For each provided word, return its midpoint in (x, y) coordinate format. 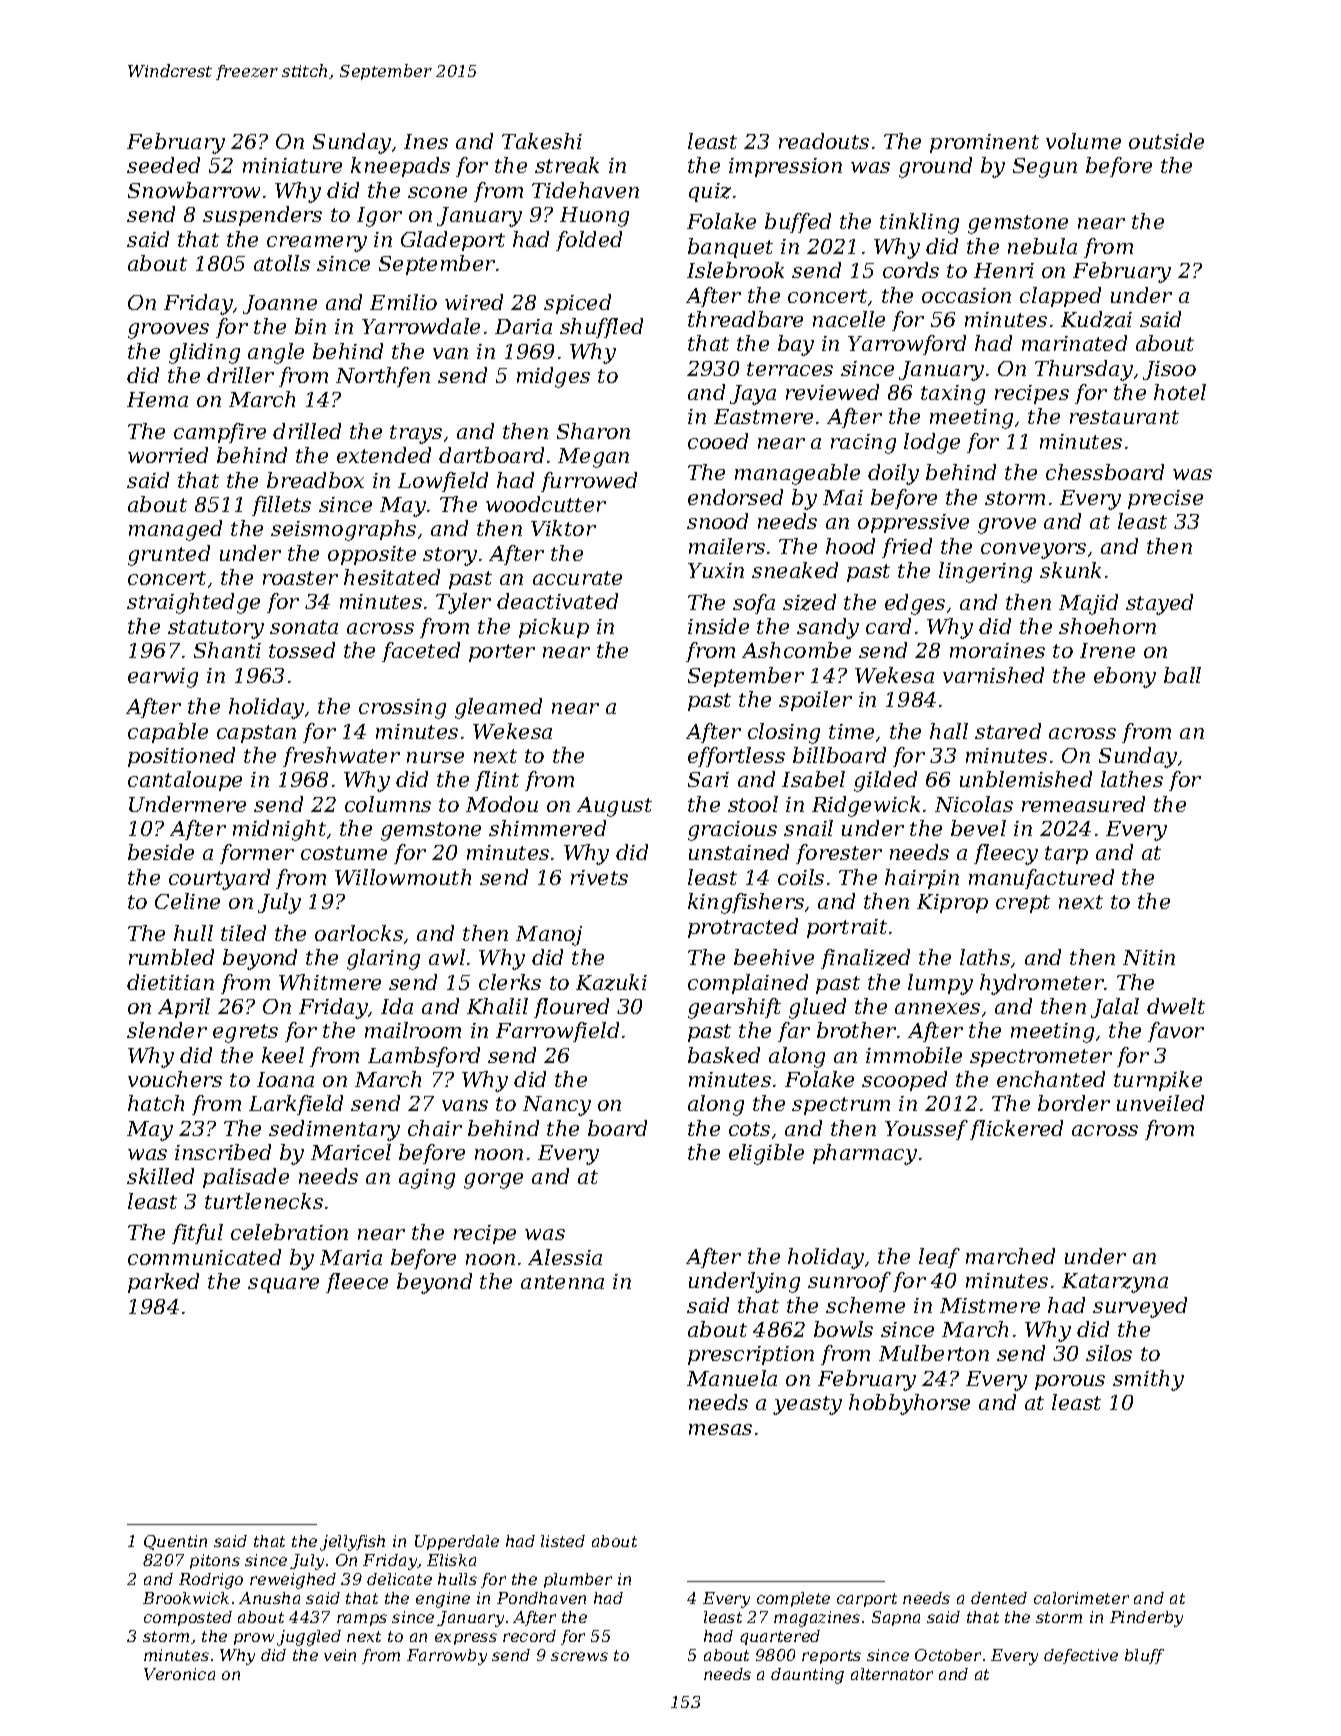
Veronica (179, 1674)
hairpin (922, 879)
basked (724, 1055)
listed (563, 1541)
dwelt (1176, 1006)
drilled (307, 431)
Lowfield (443, 482)
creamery (317, 244)
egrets (245, 1033)
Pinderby (1146, 1619)
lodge (932, 443)
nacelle (849, 319)
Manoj (549, 936)
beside (161, 852)
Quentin (175, 1542)
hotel (1180, 392)
